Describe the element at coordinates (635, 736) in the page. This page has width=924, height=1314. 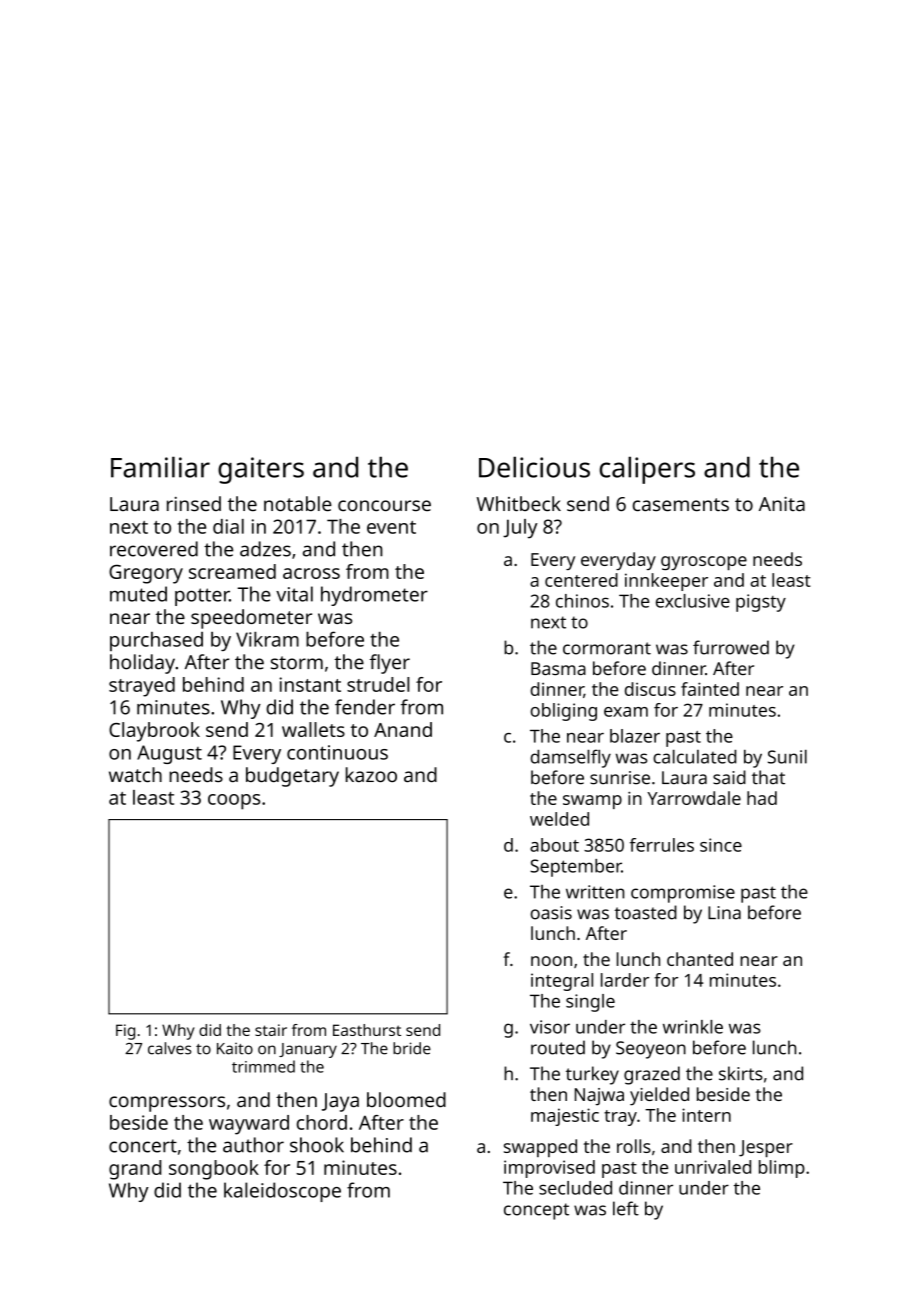
I see `blazer` at that location.
